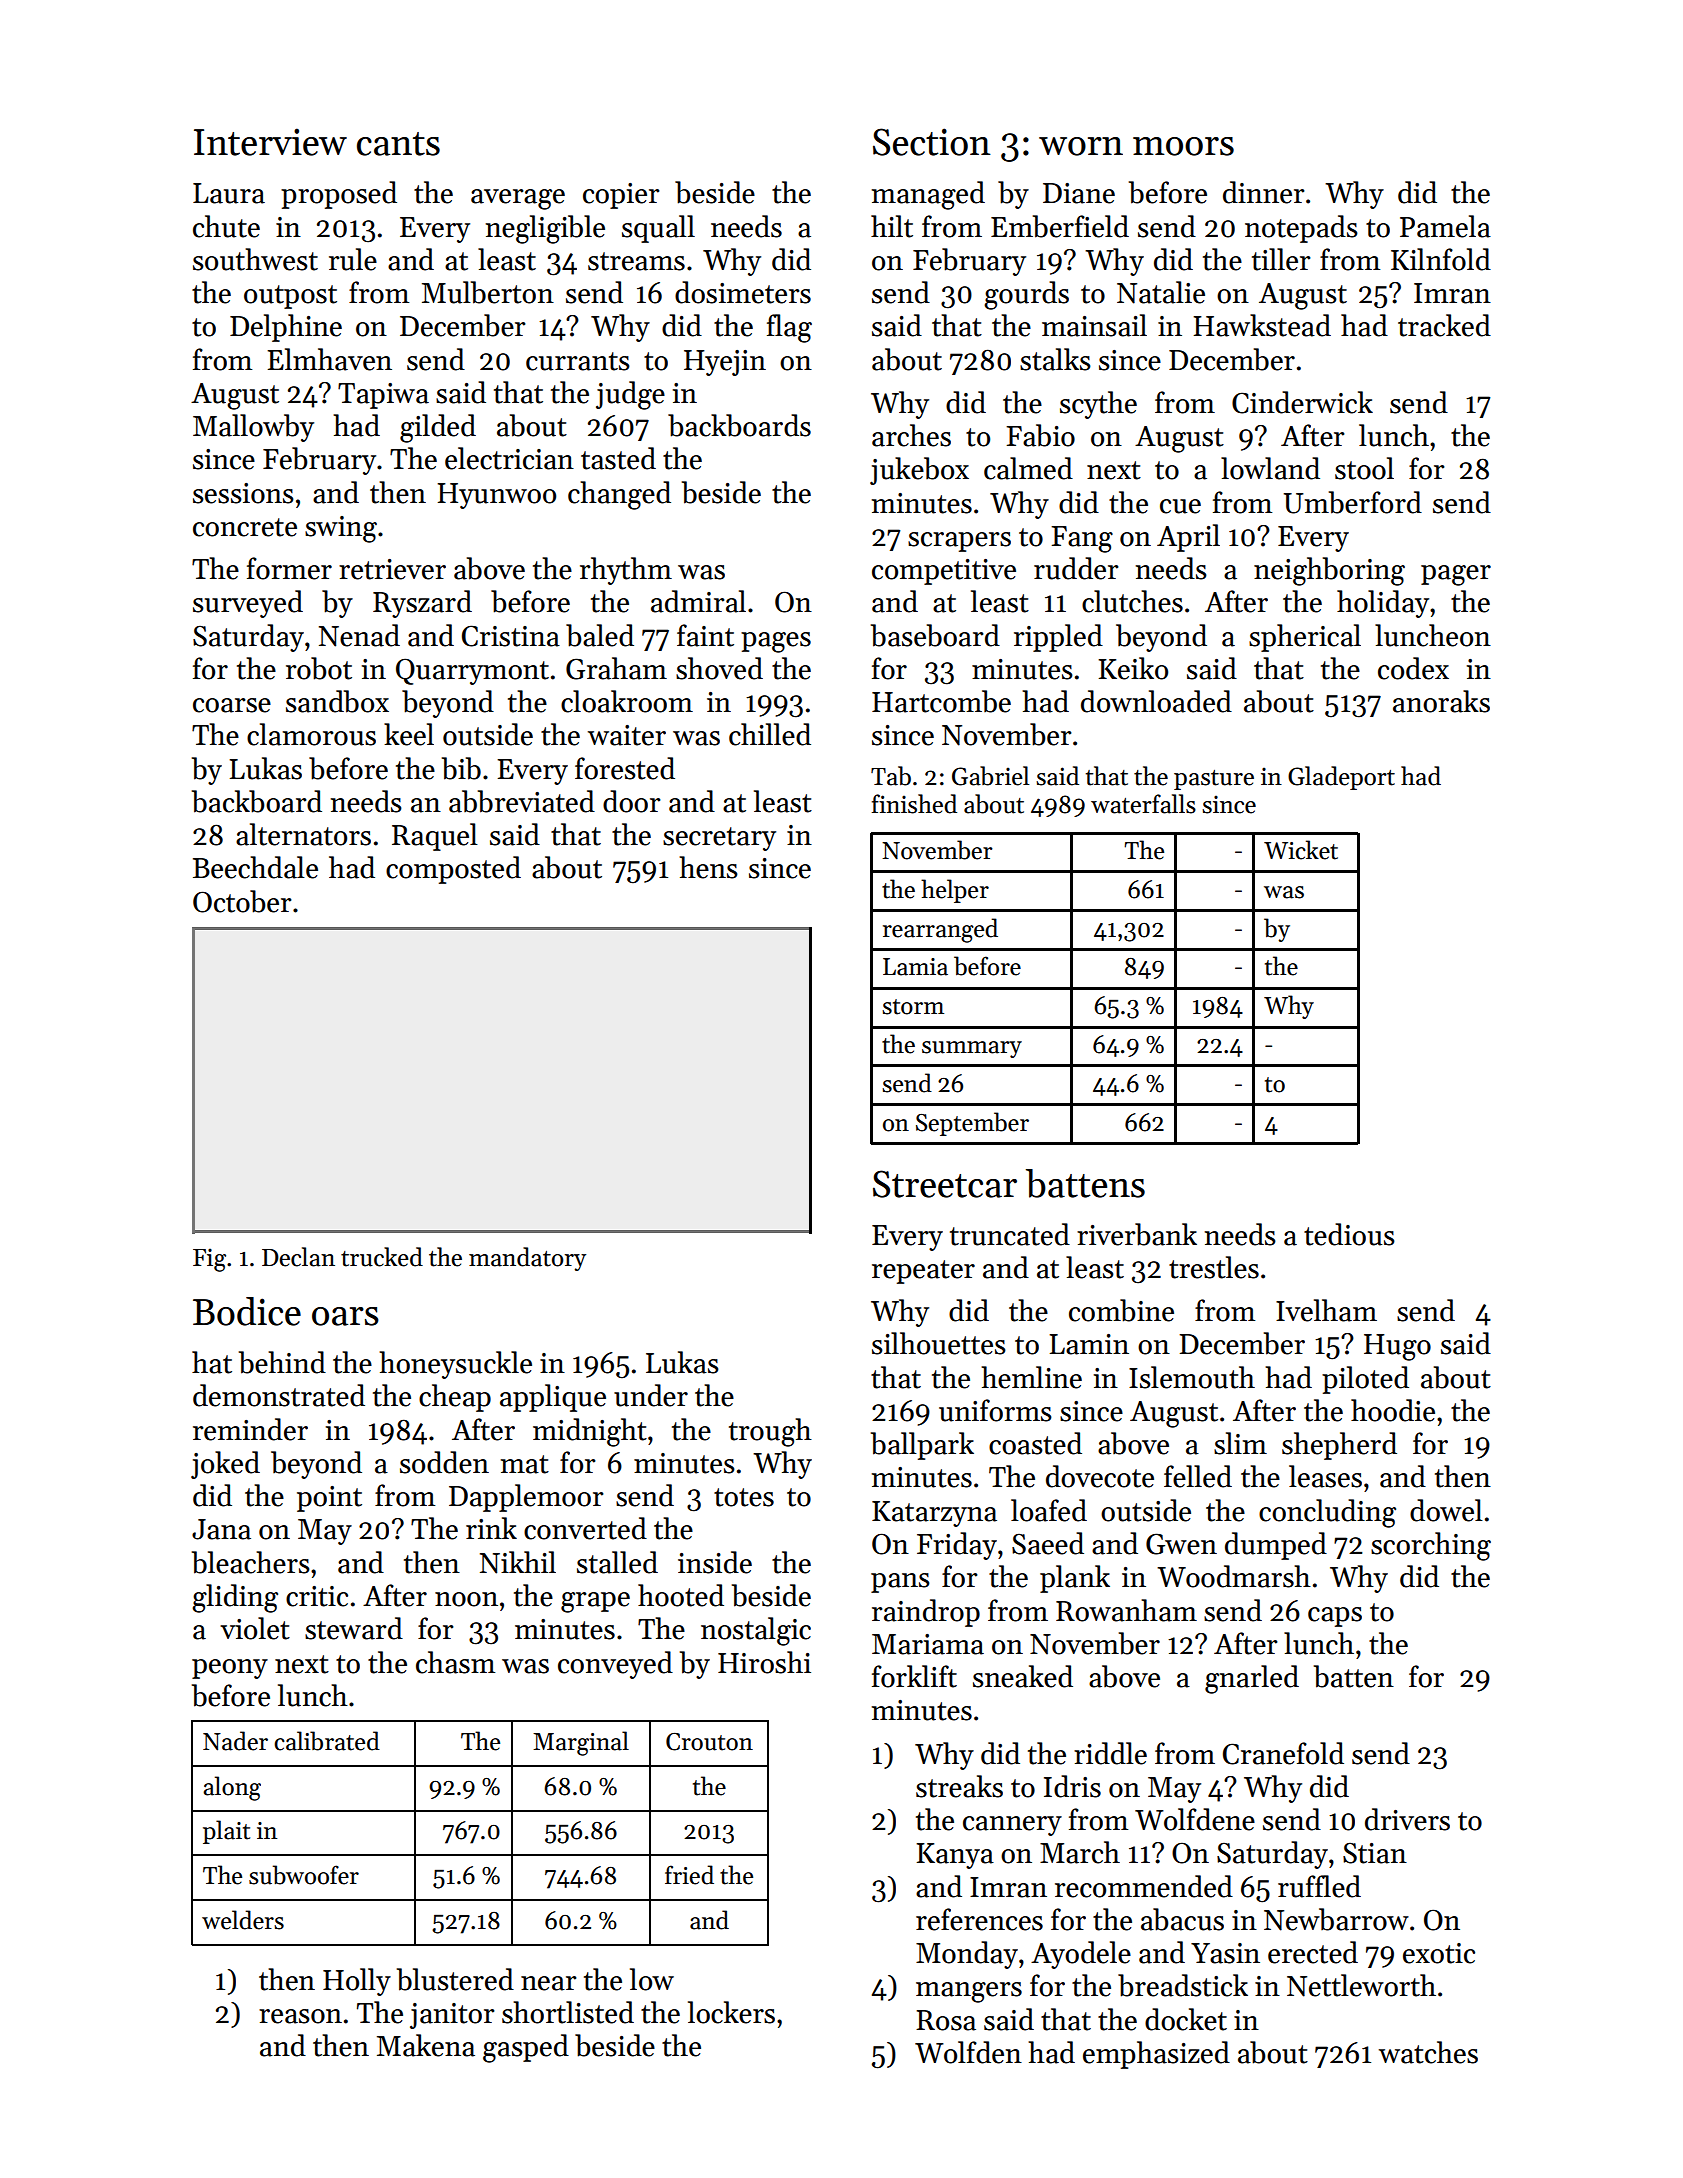 This screenshot has height=2178, width=1683. What do you see at coordinates (1198, 1476) in the screenshot?
I see `felled` at bounding box center [1198, 1476].
